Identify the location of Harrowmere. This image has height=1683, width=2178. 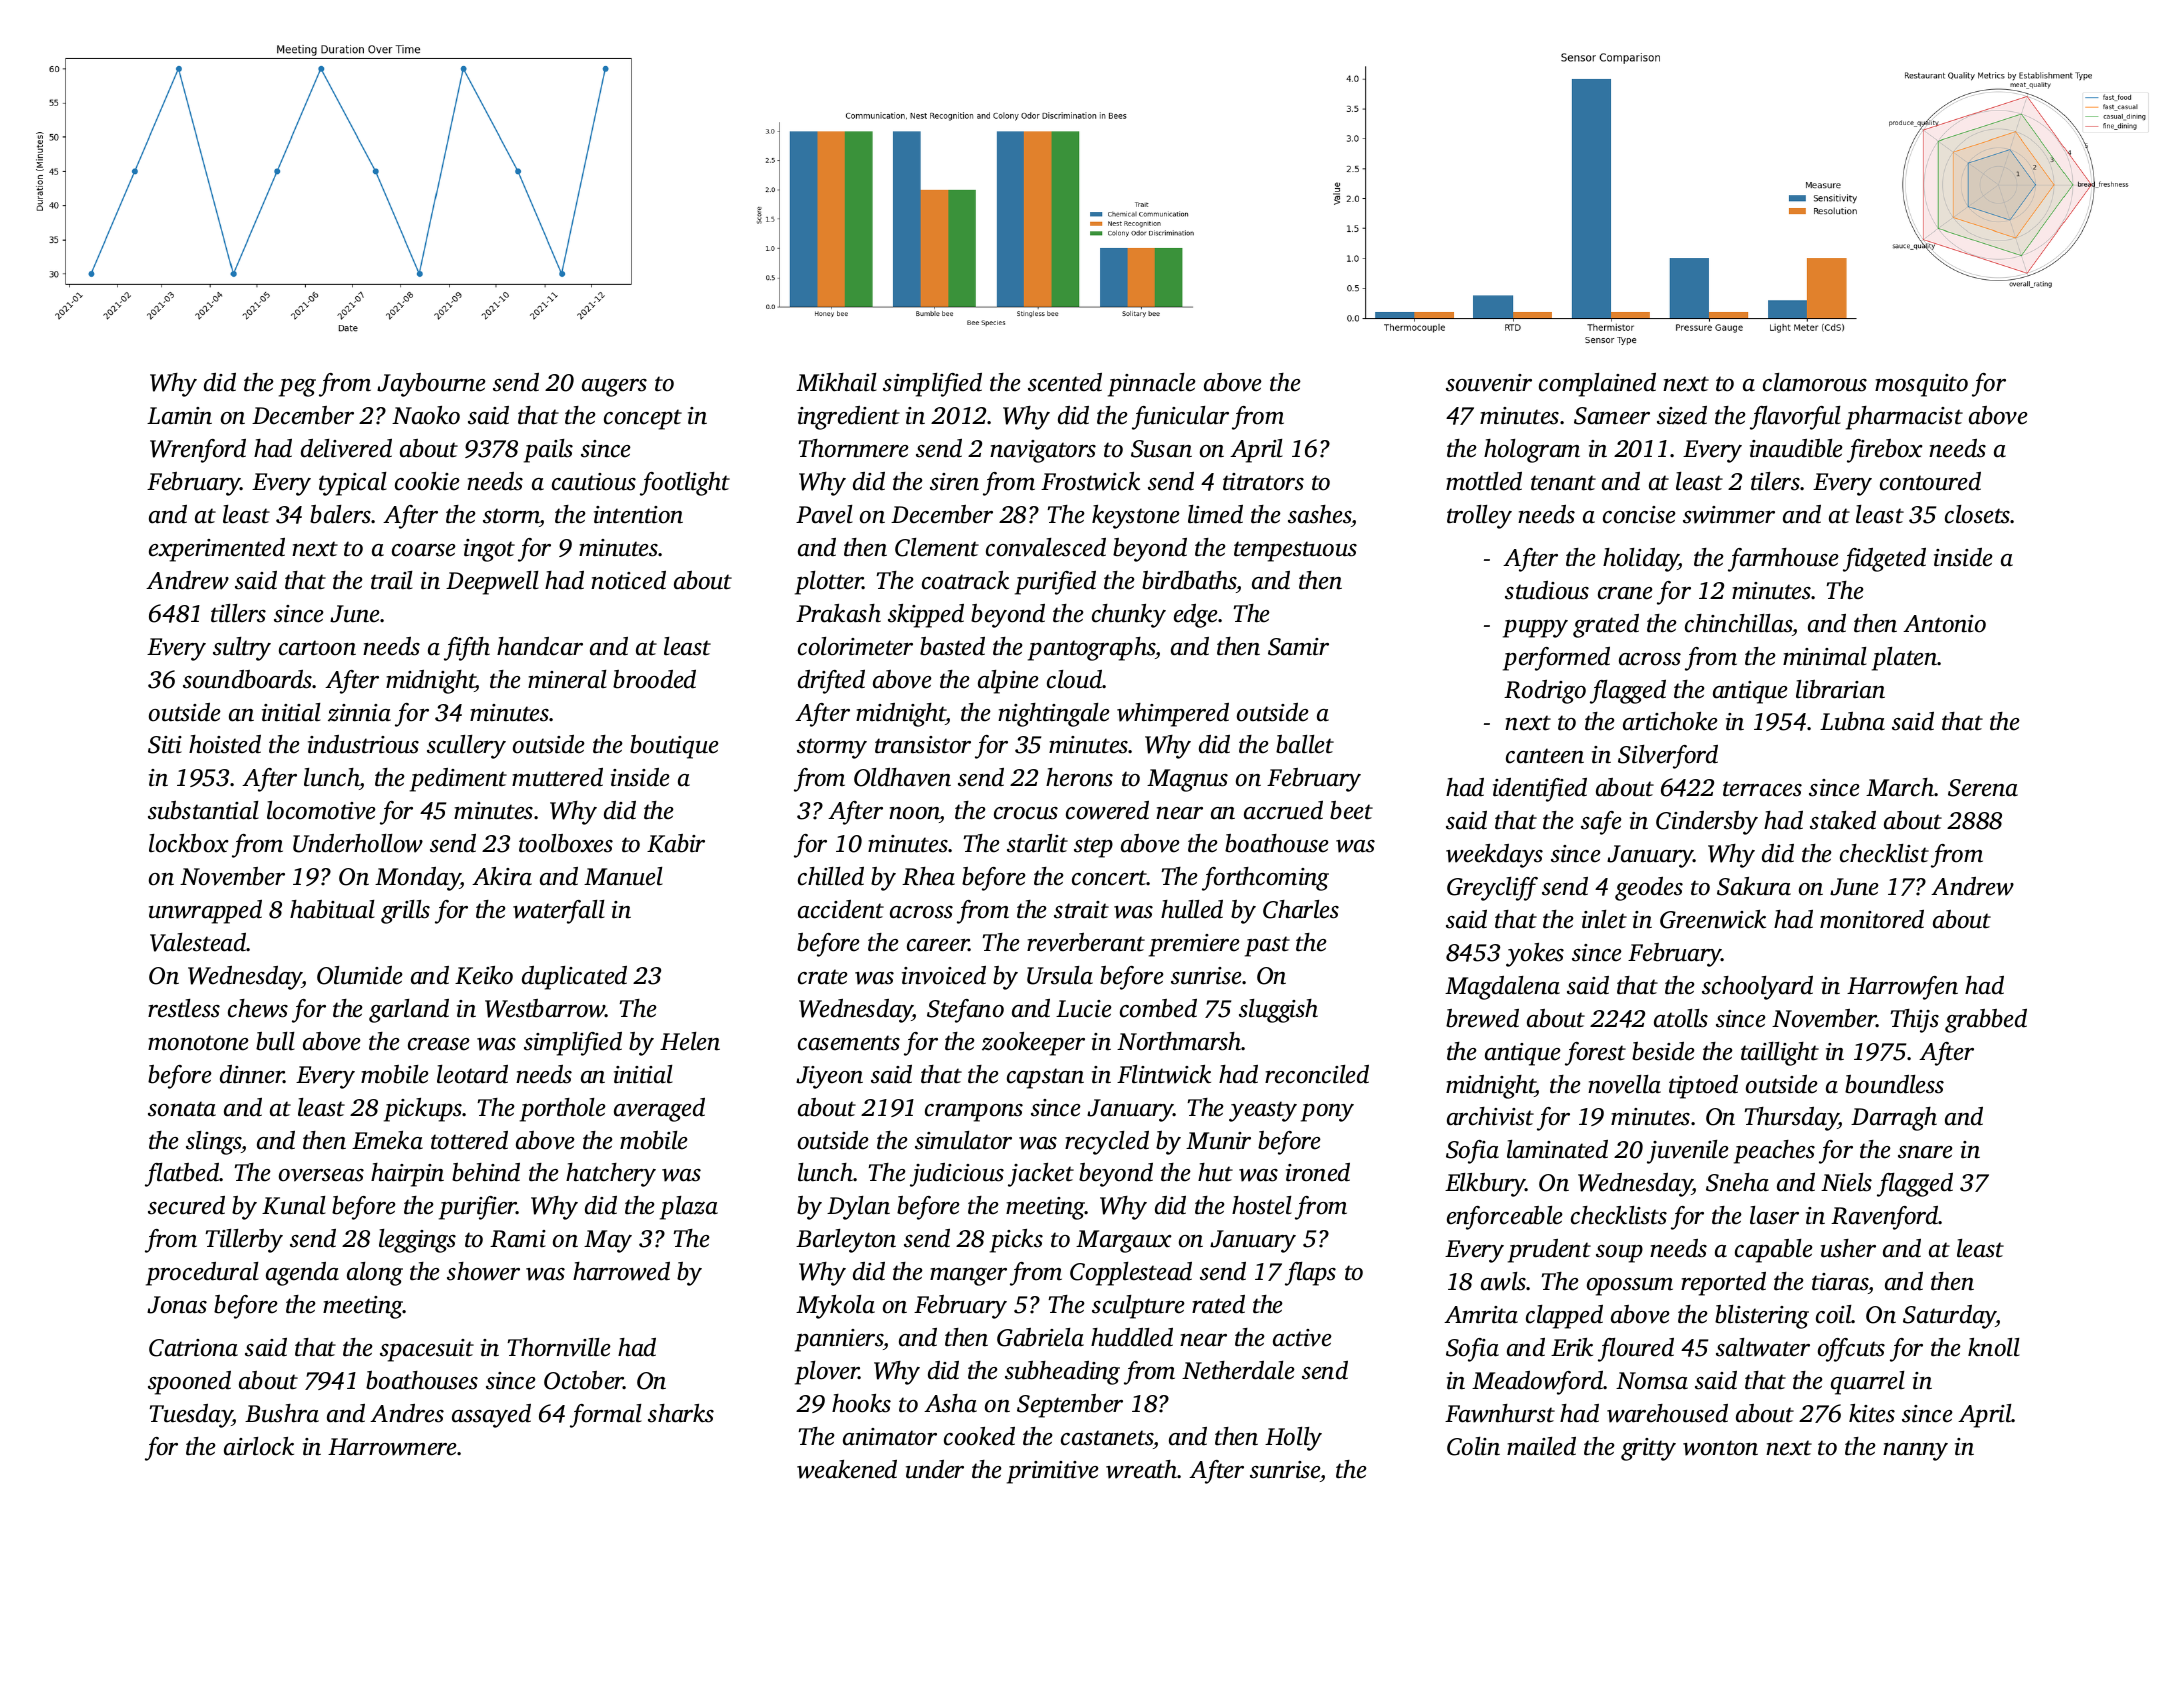
(393, 1447).
